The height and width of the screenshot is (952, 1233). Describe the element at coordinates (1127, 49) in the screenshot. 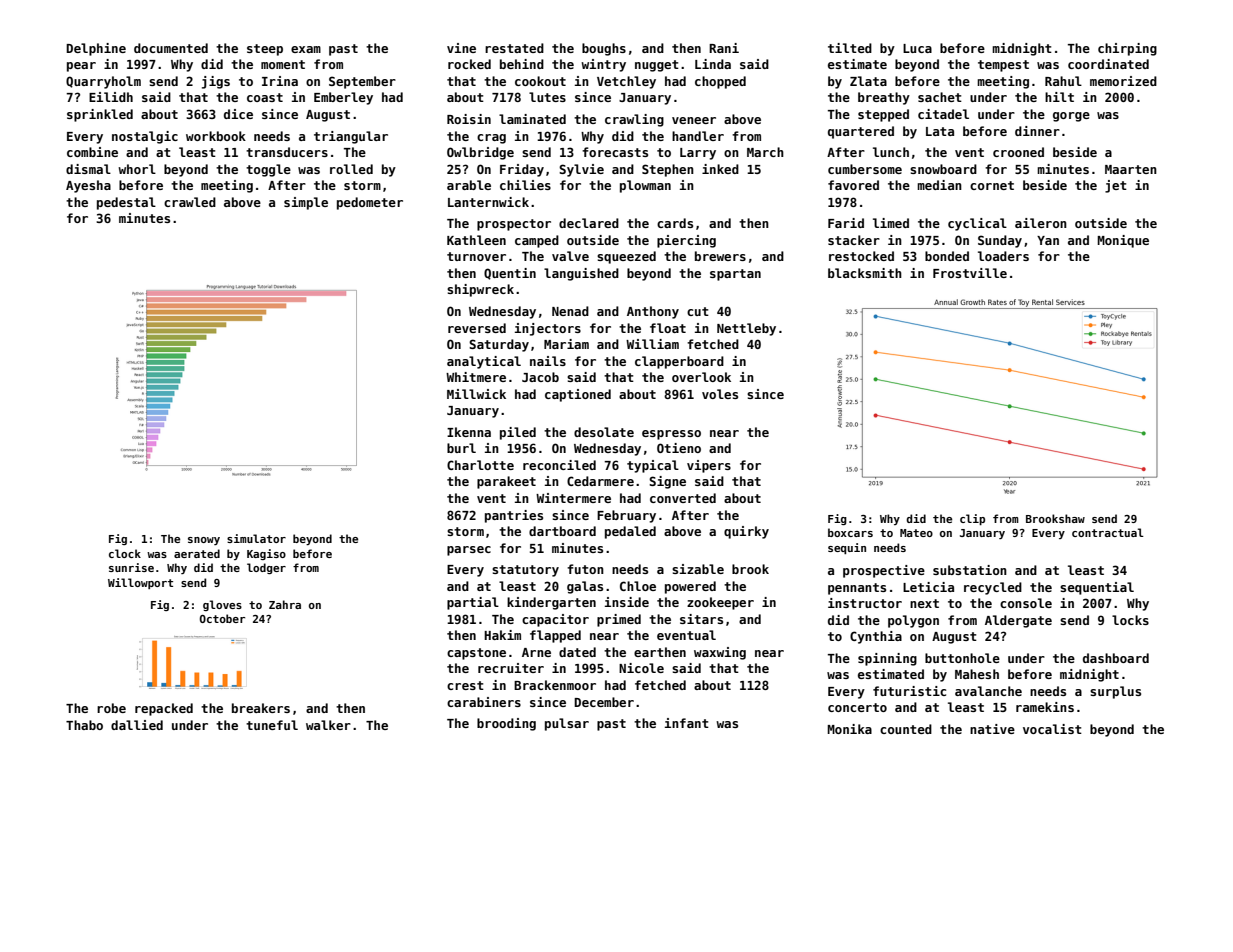

I see `chirping` at that location.
